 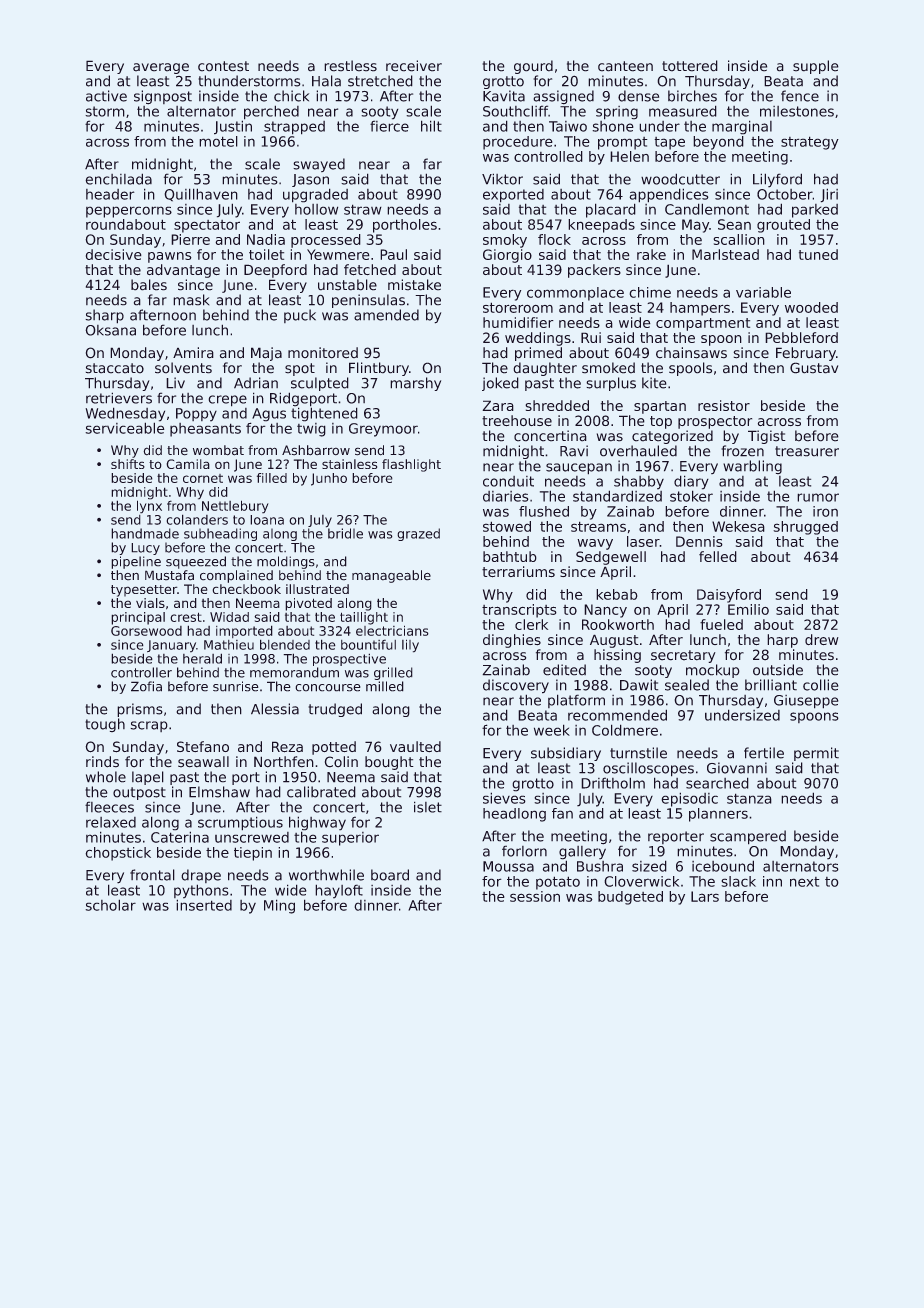 What do you see at coordinates (109, 807) in the page?
I see `fleeces` at bounding box center [109, 807].
